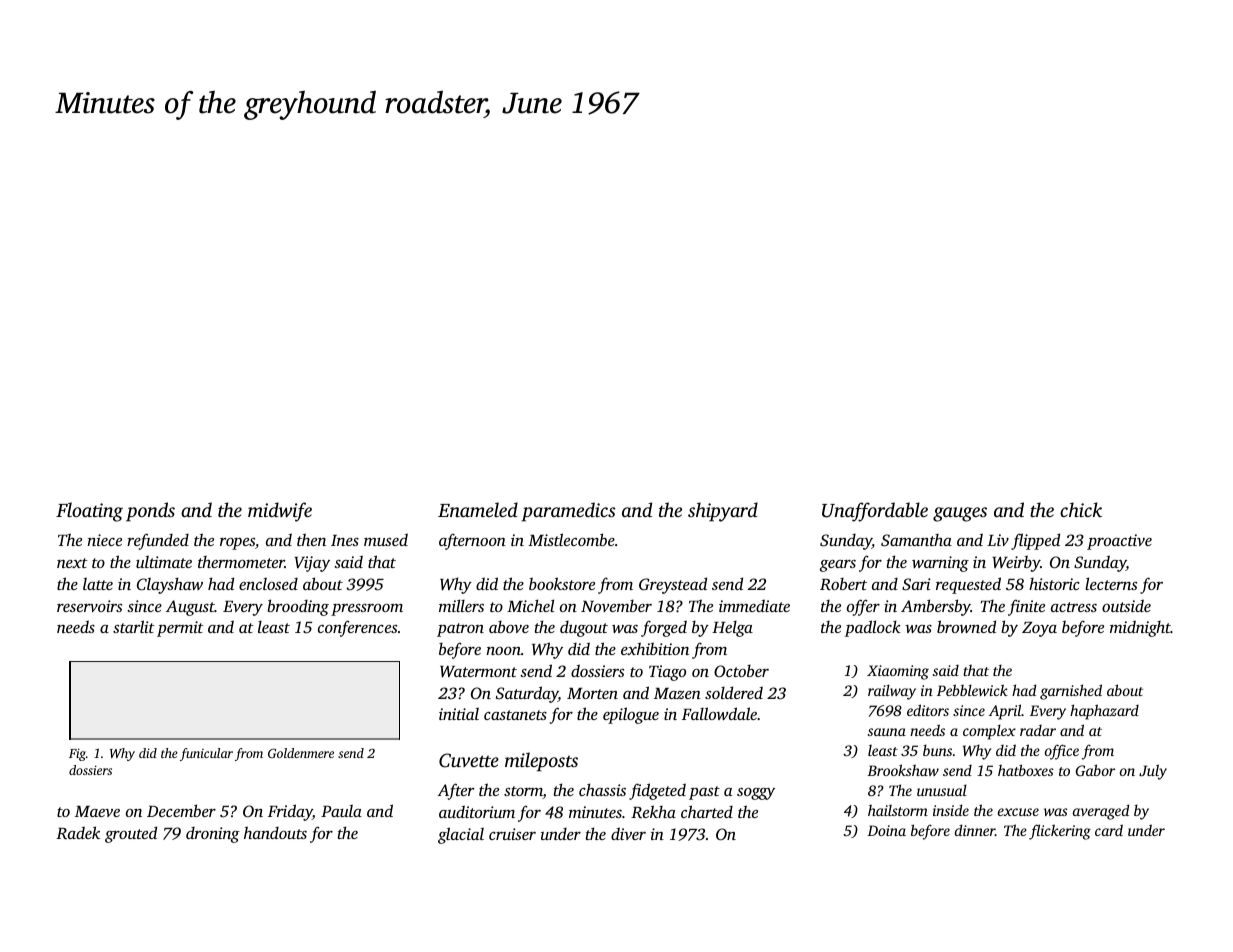  I want to click on Unaffordable, so click(875, 512).
